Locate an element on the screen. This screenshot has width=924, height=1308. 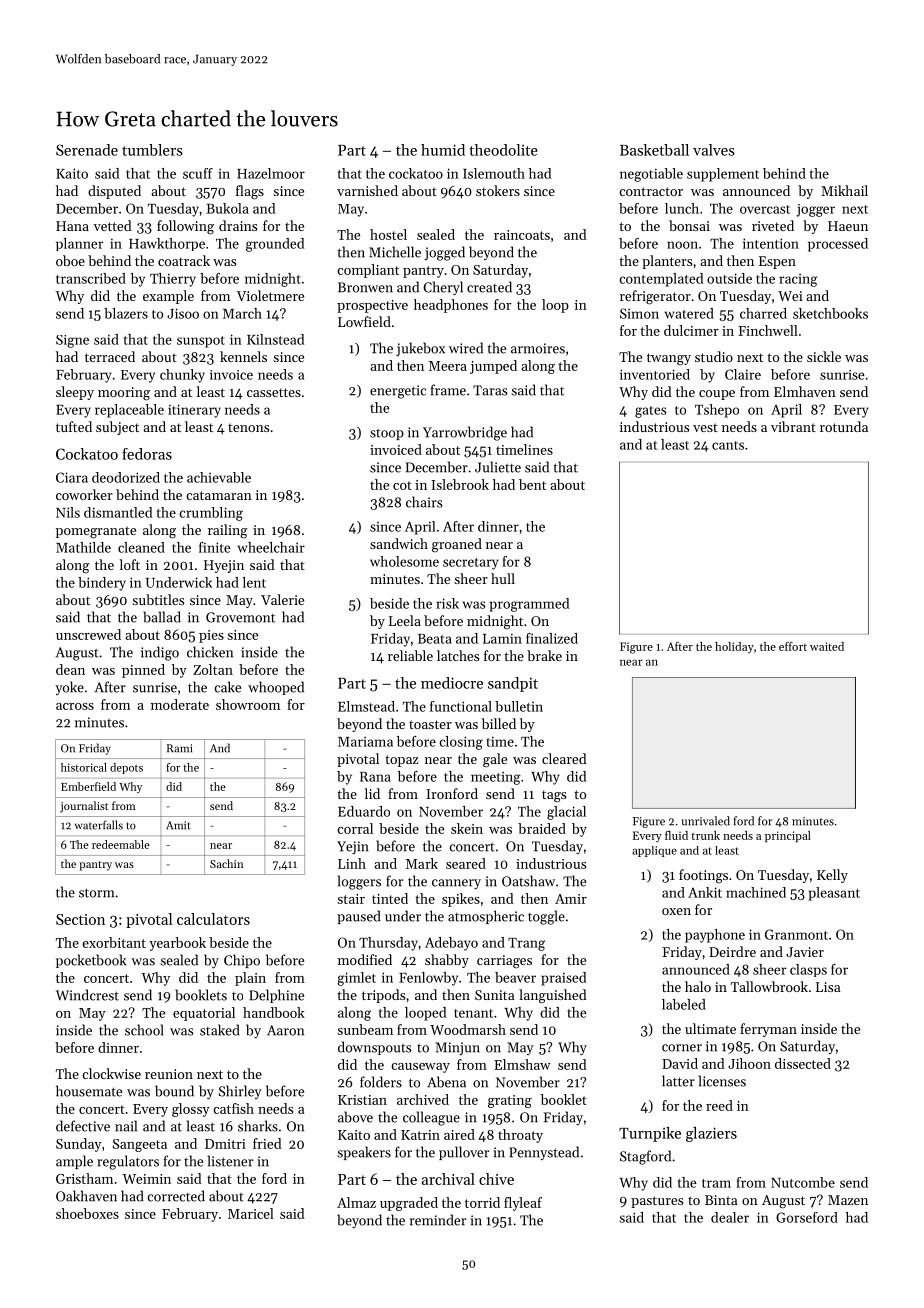
reminder is located at coordinates (437, 1220).
